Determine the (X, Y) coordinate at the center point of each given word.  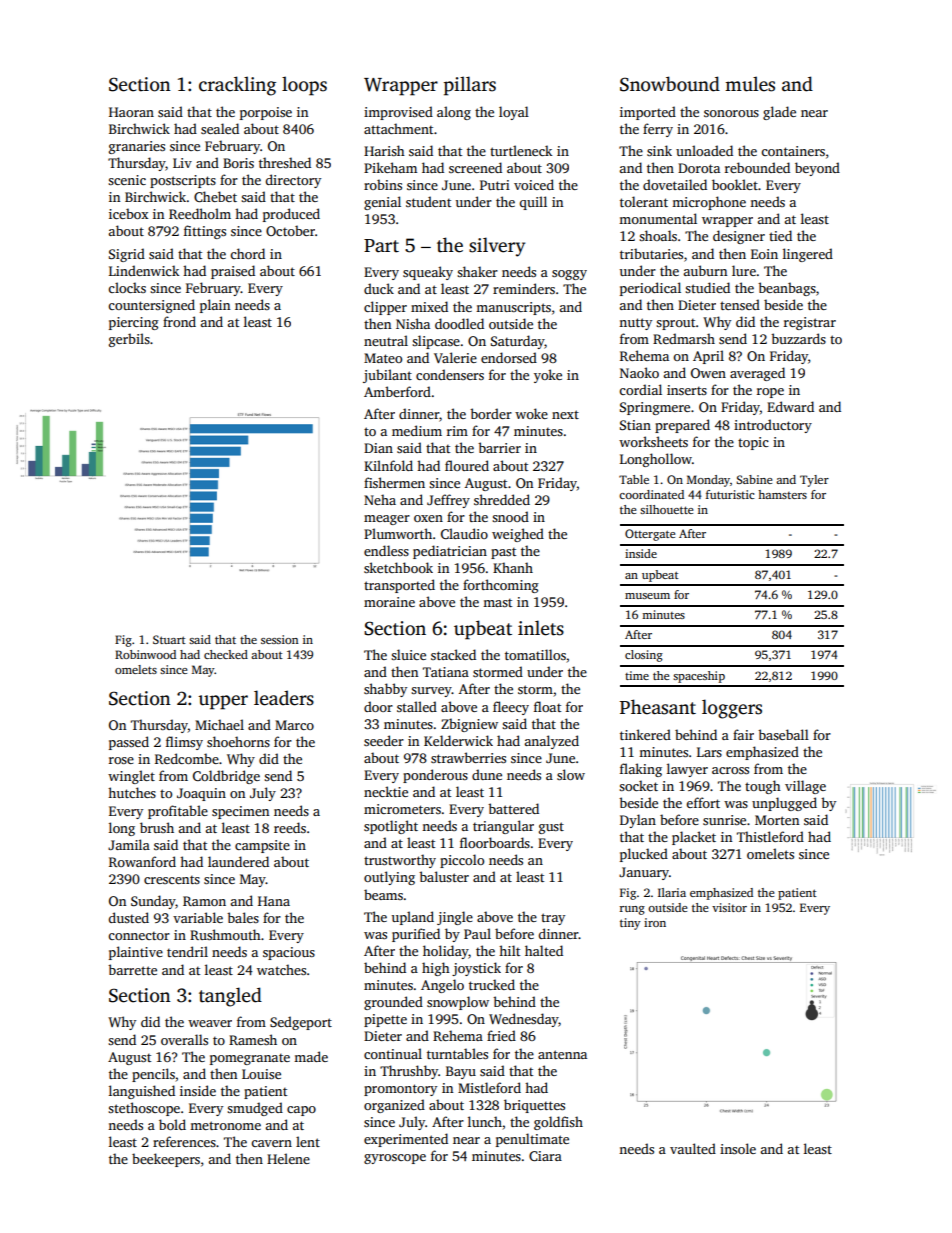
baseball (783, 734)
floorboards (495, 842)
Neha (380, 499)
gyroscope (395, 1159)
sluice (408, 654)
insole (738, 1148)
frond (179, 321)
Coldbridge (226, 777)
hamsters (782, 494)
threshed (285, 162)
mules (750, 84)
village (805, 787)
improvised (398, 113)
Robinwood (145, 654)
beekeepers (166, 1160)
